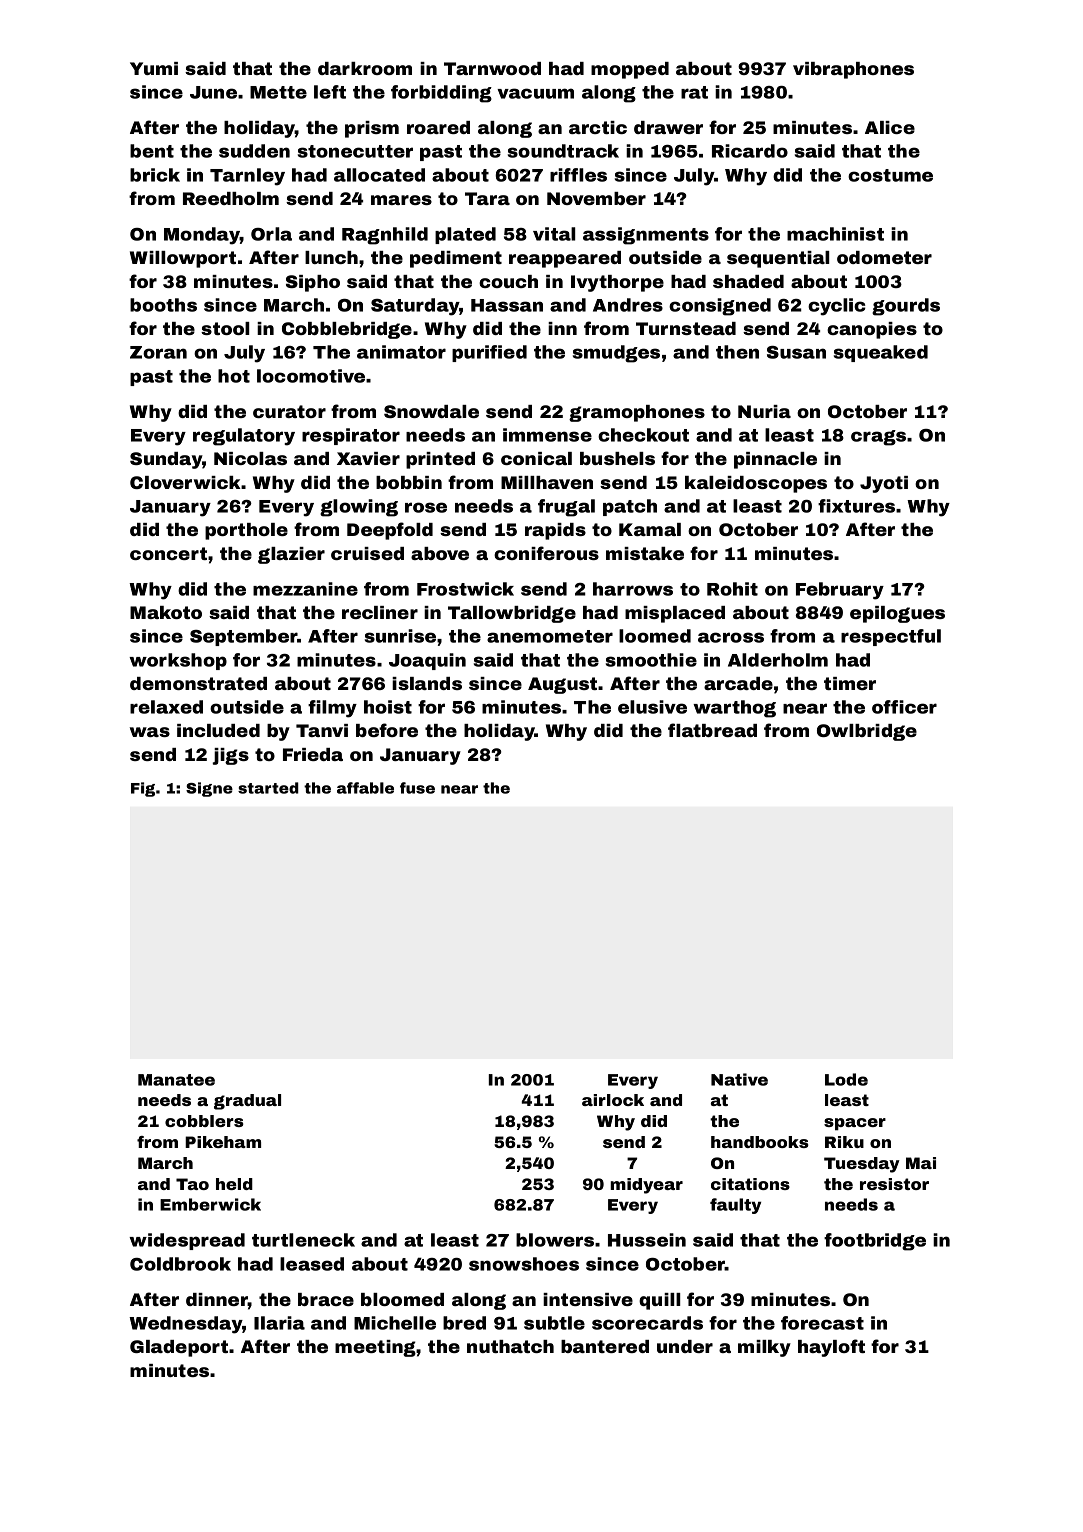 The height and width of the page is (1532, 1083). I want to click on started, so click(268, 788).
